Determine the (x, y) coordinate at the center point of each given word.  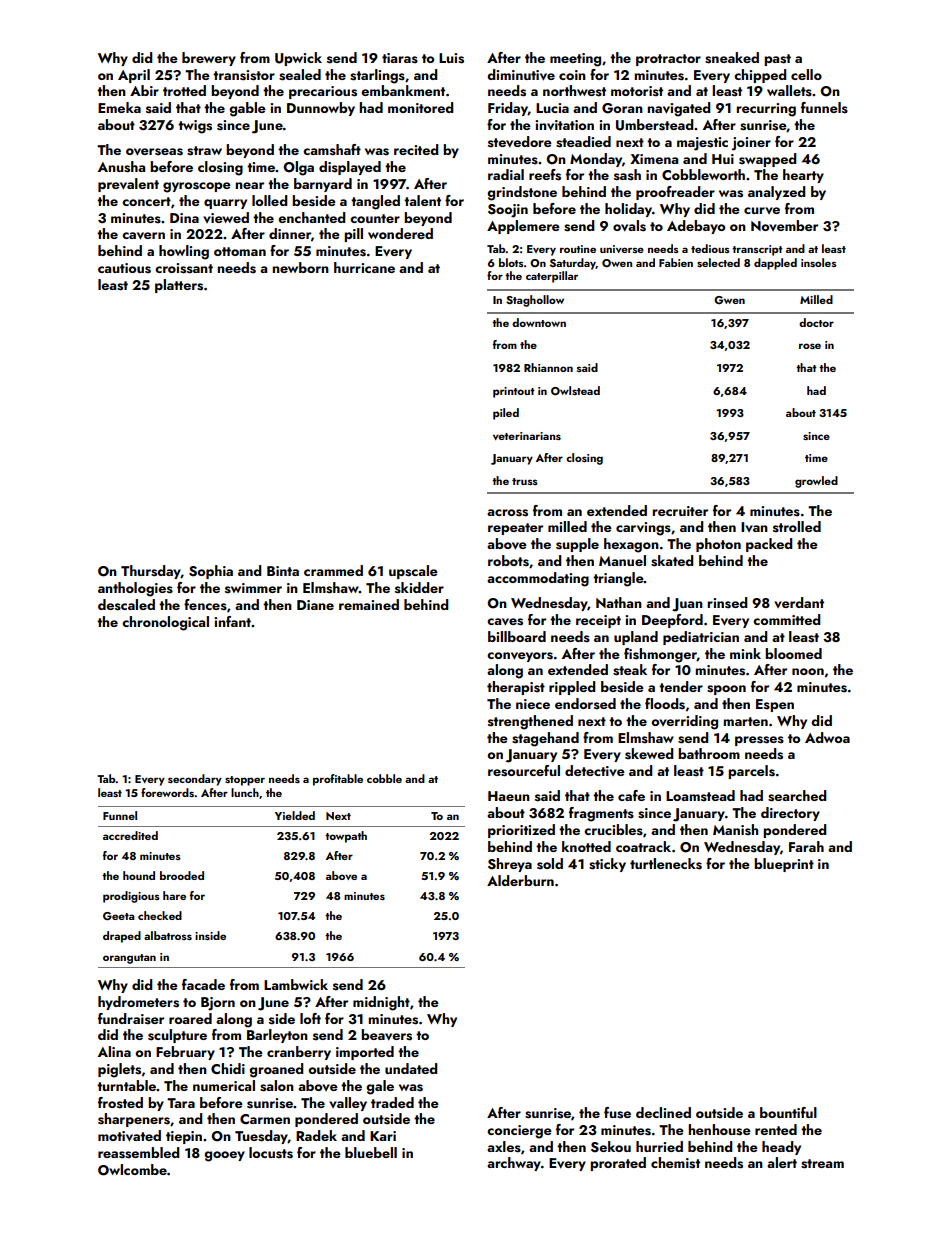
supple (577, 545)
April (134, 76)
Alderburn (520, 880)
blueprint (784, 865)
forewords (167, 792)
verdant (799, 602)
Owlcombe (132, 1170)
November (784, 225)
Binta (283, 571)
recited (416, 149)
